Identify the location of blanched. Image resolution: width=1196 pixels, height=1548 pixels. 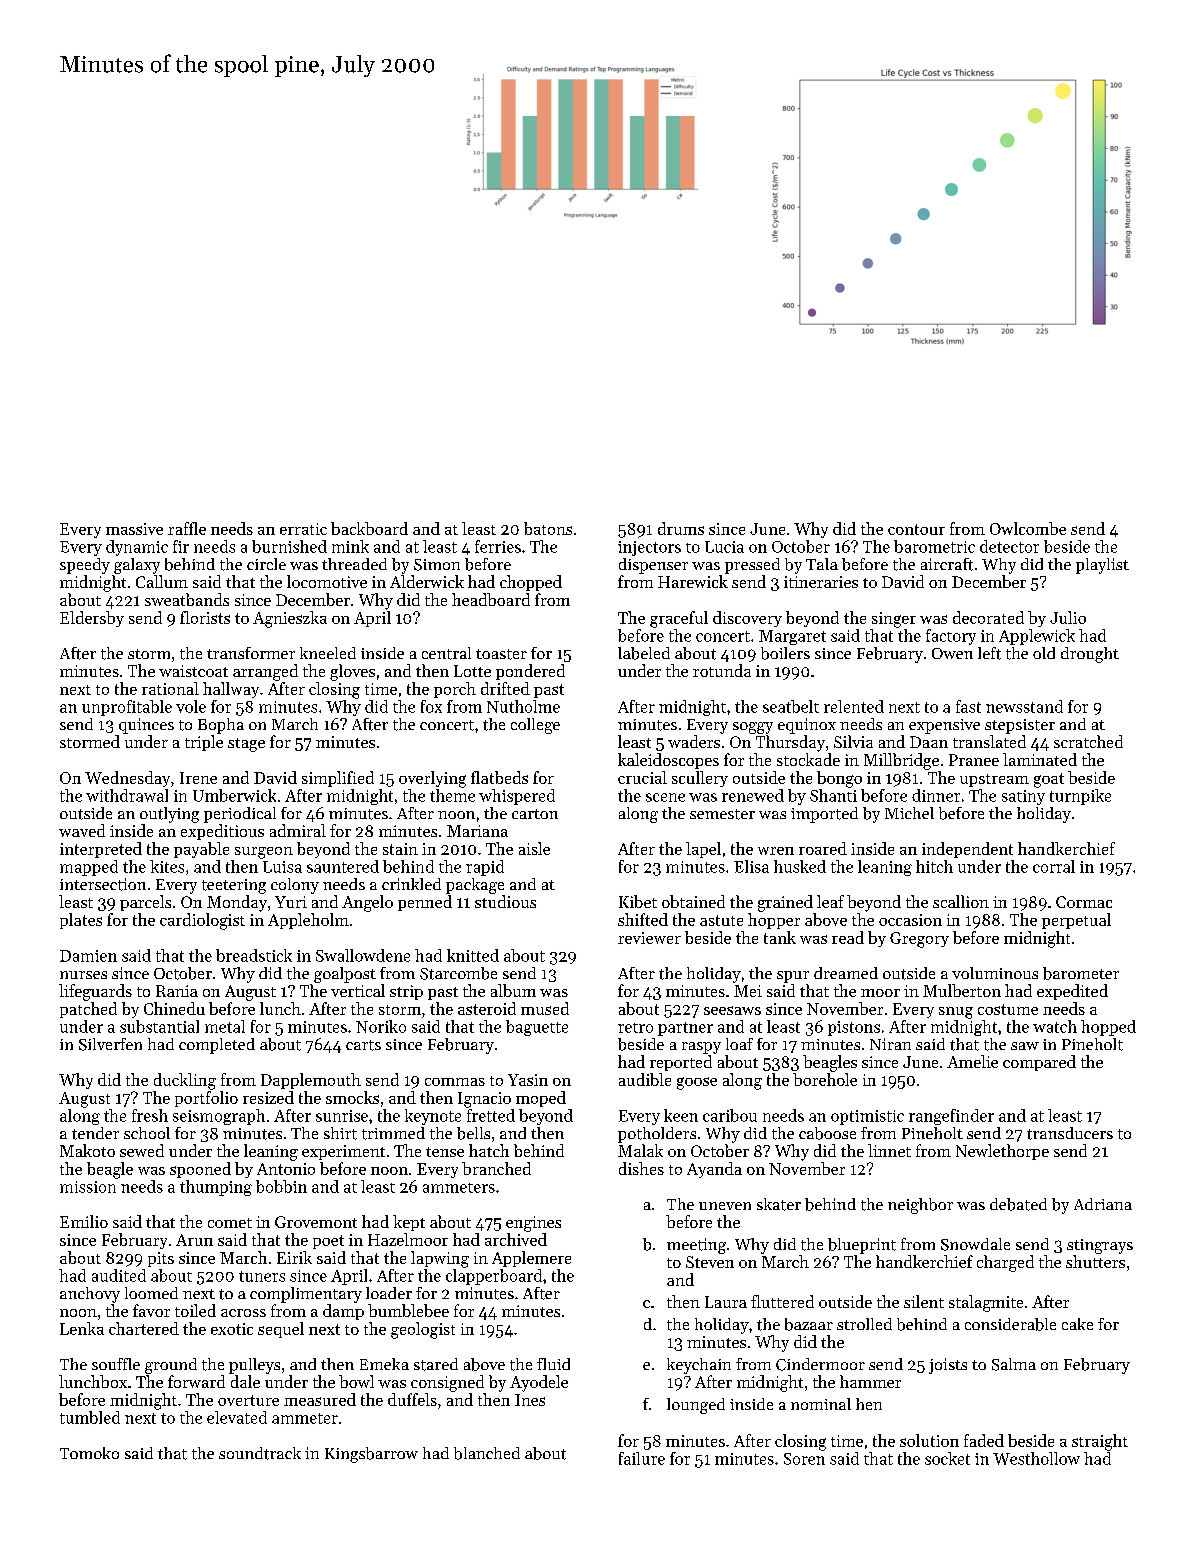
(487, 1453).
